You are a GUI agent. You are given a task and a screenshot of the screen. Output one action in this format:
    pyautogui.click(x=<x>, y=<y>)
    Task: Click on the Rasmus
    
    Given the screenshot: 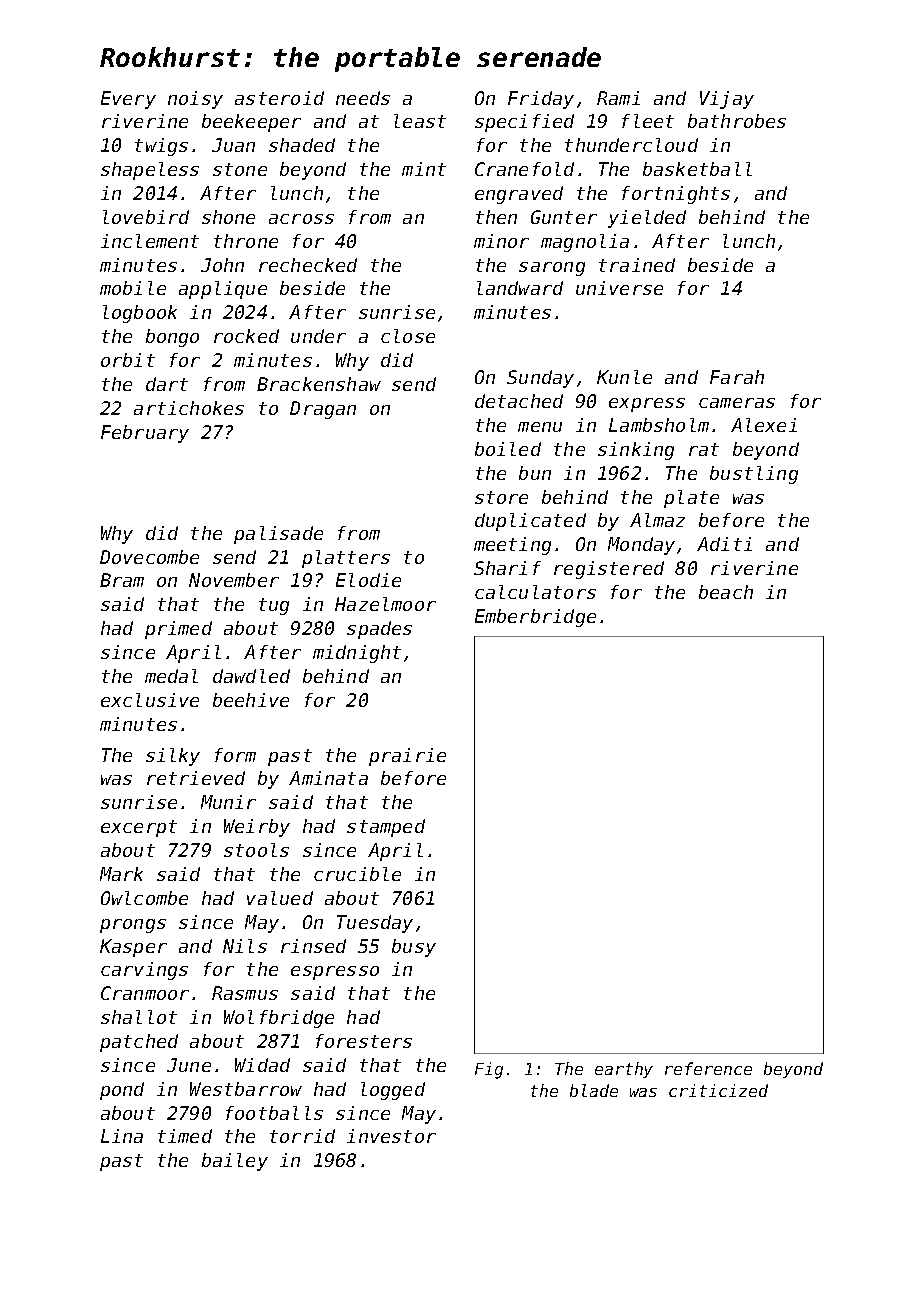 What is the action you would take?
    pyautogui.click(x=245, y=993)
